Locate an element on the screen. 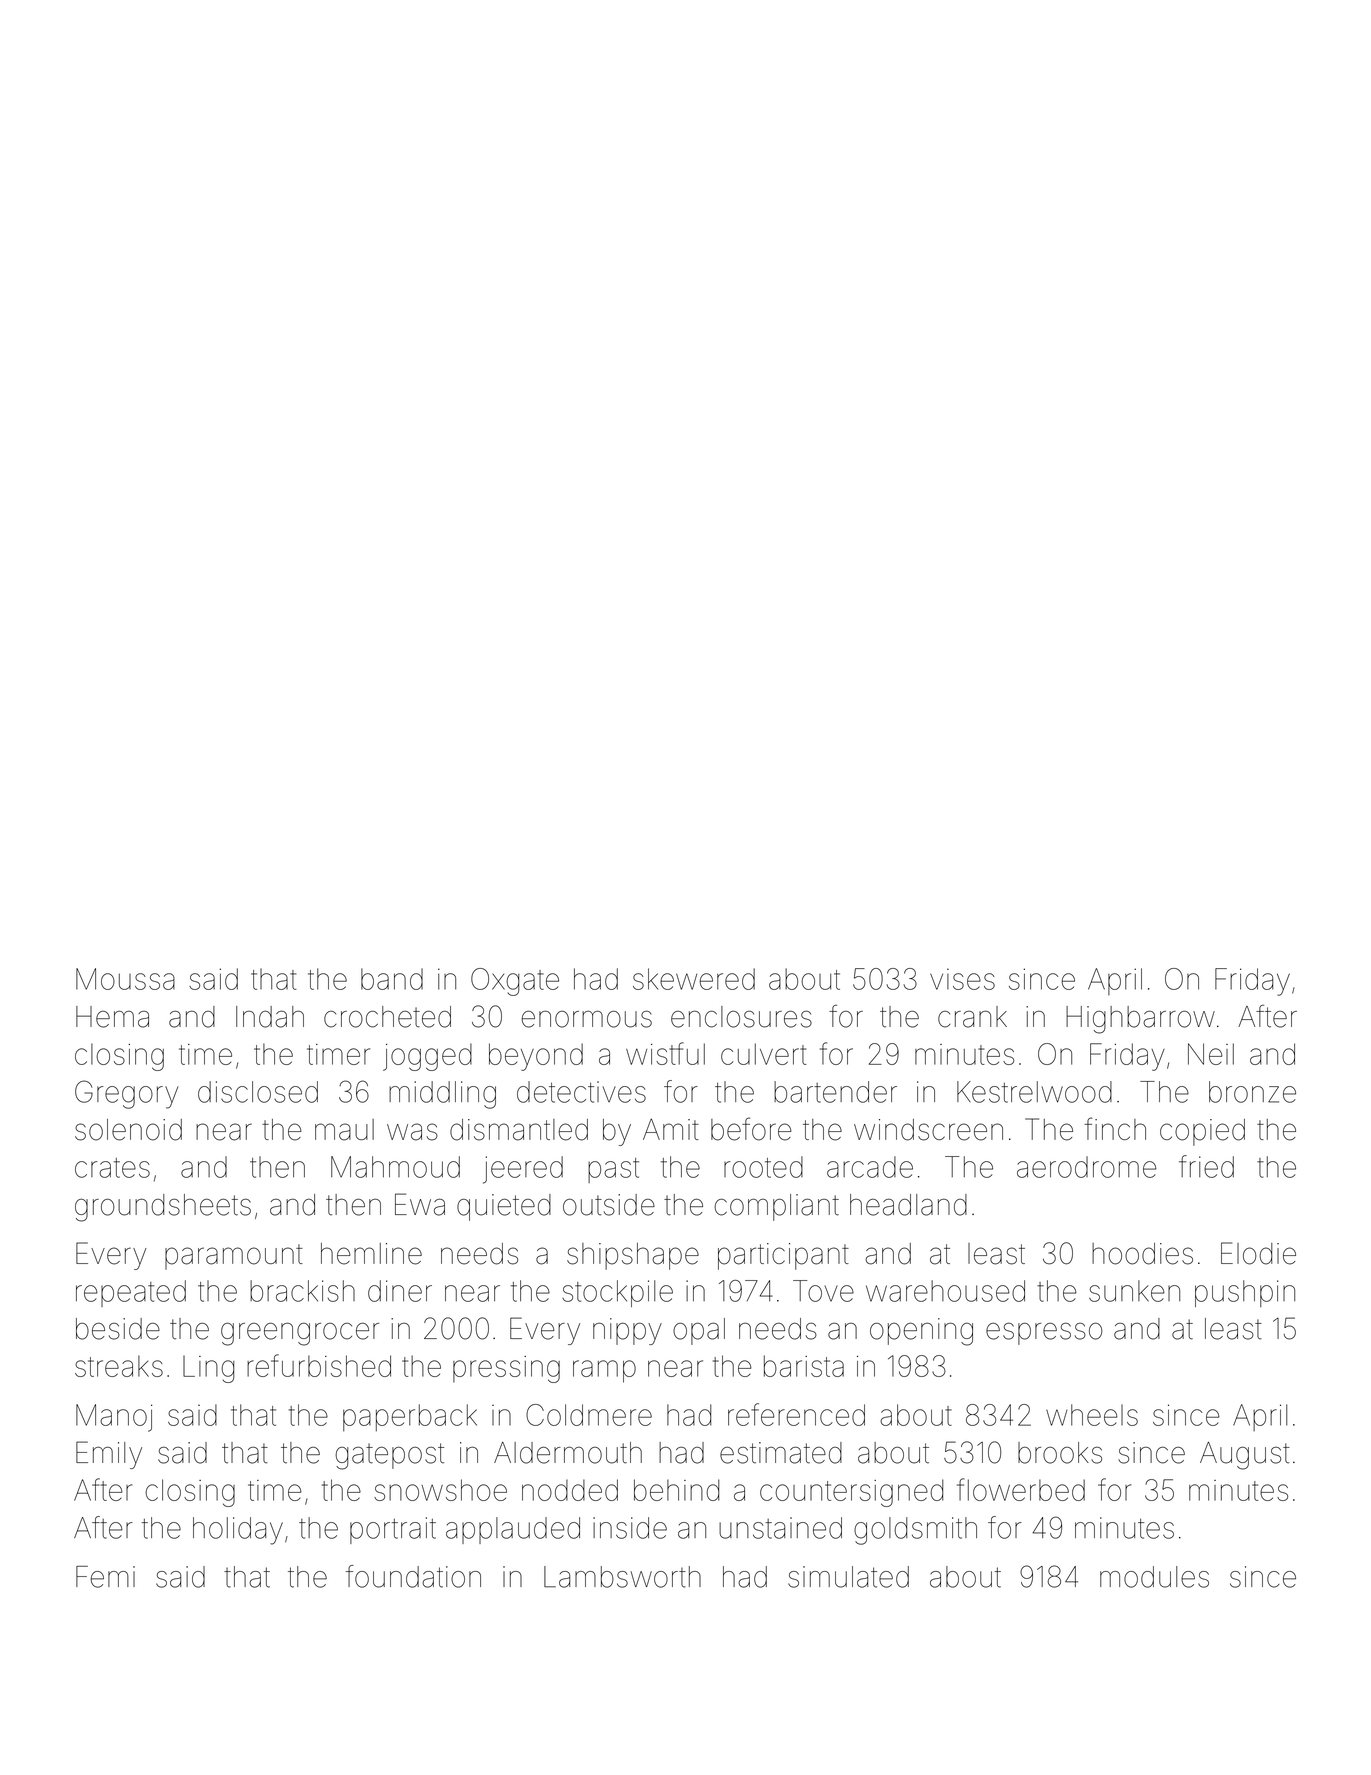  solenoid is located at coordinates (128, 1130).
